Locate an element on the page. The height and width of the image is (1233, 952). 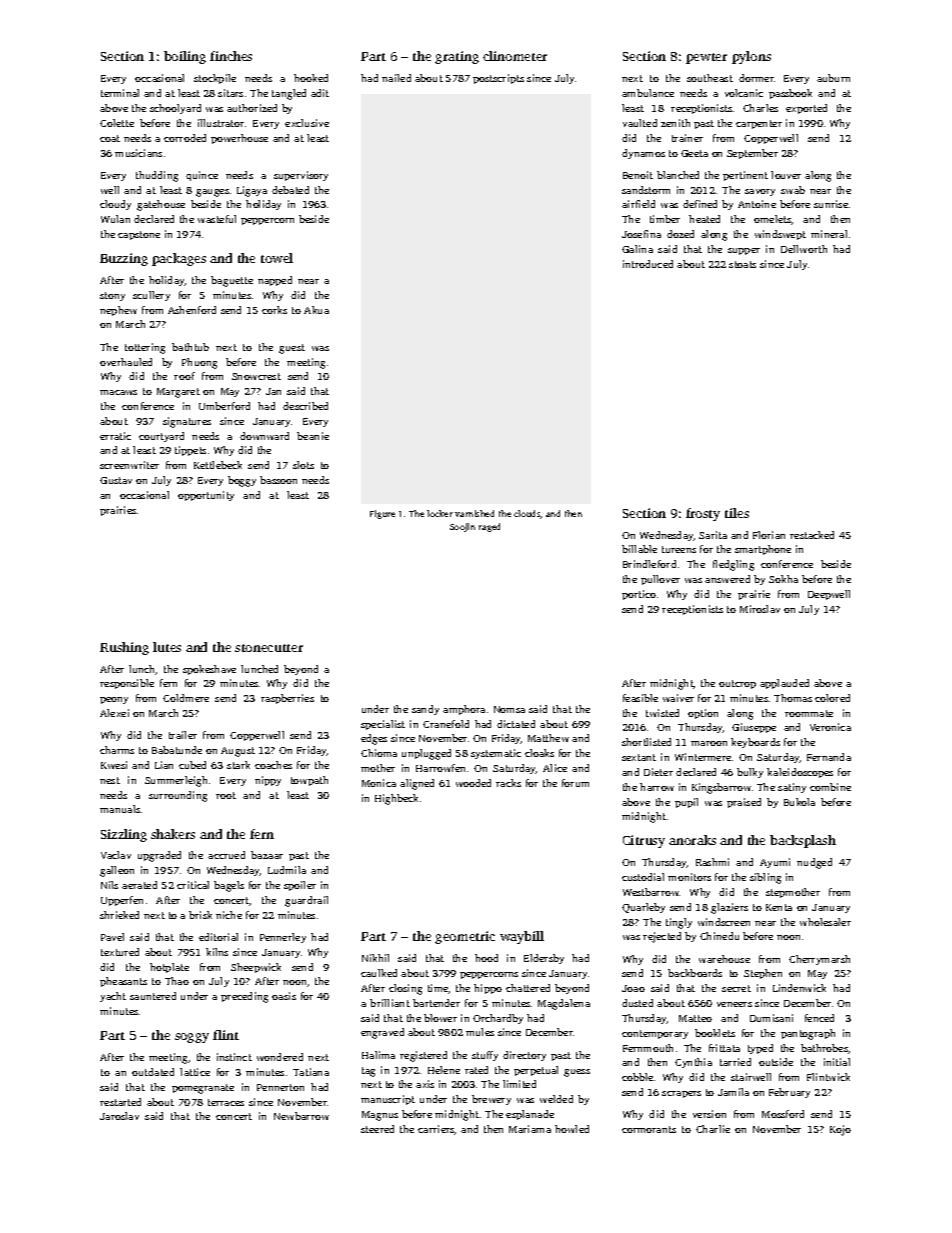
grating is located at coordinates (457, 57).
